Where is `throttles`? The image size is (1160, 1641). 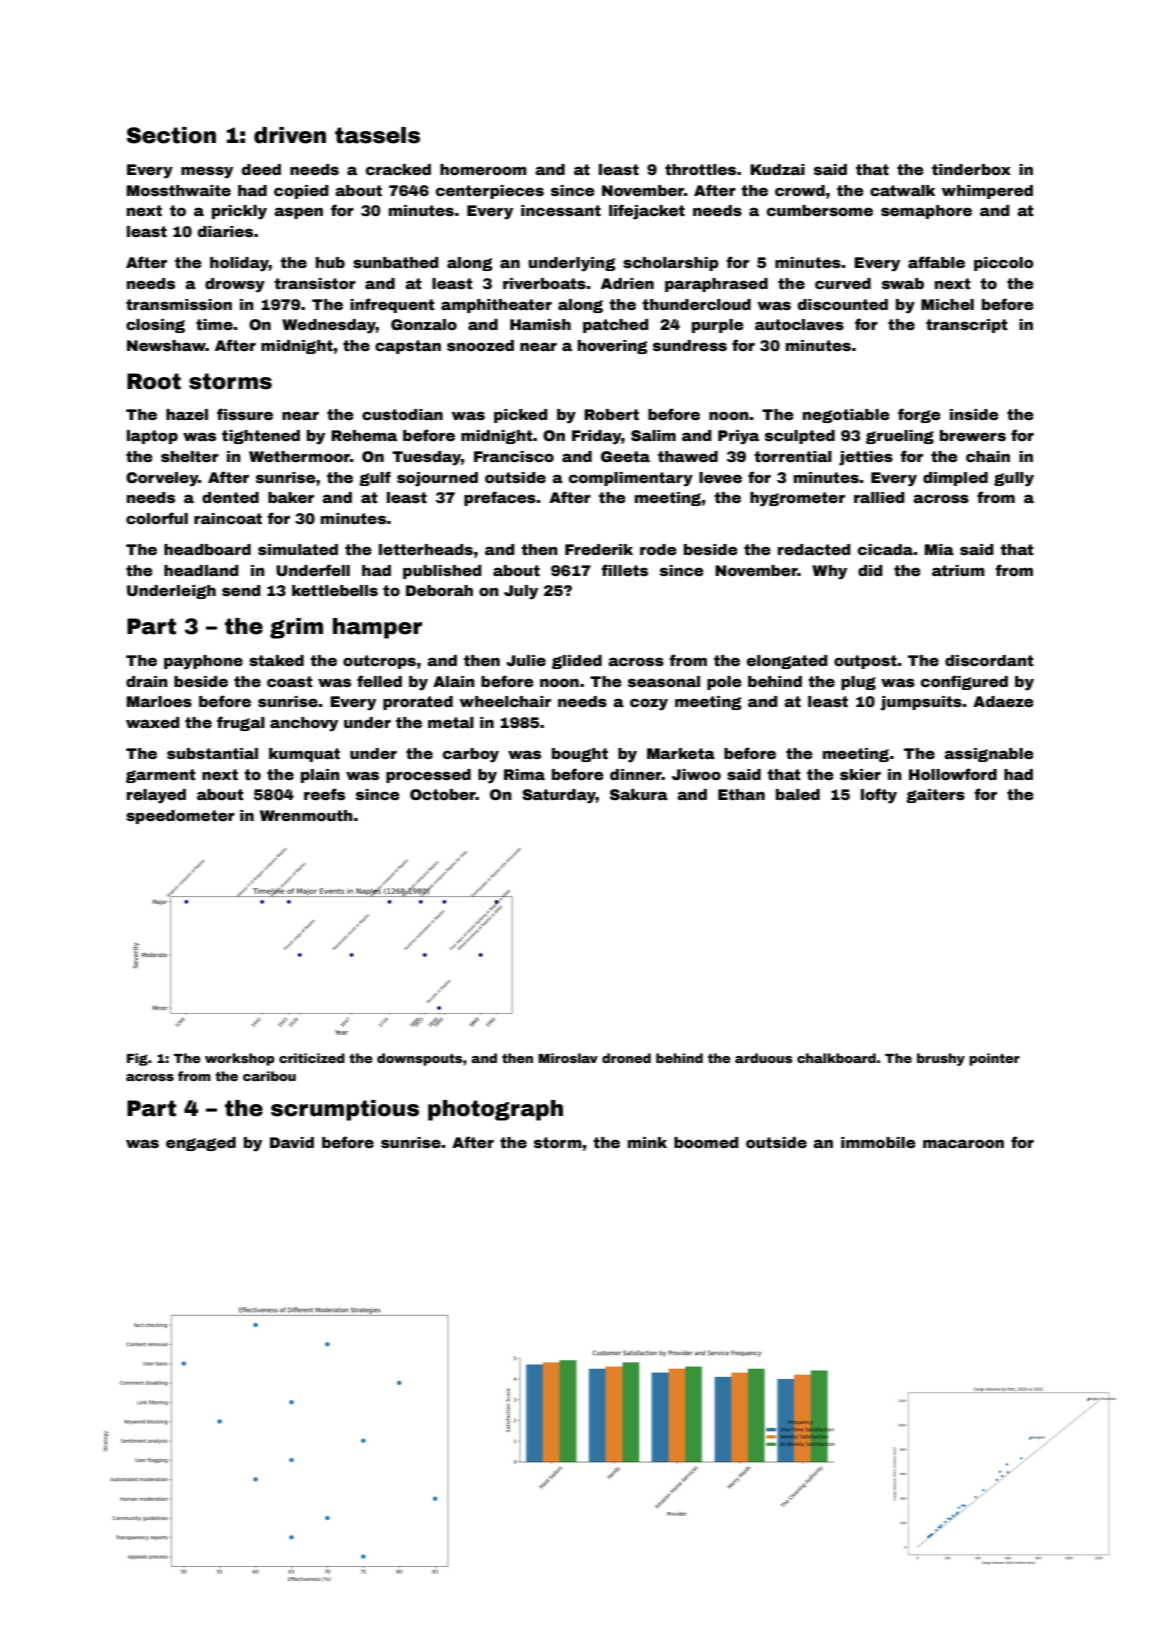
throttles is located at coordinates (700, 169).
